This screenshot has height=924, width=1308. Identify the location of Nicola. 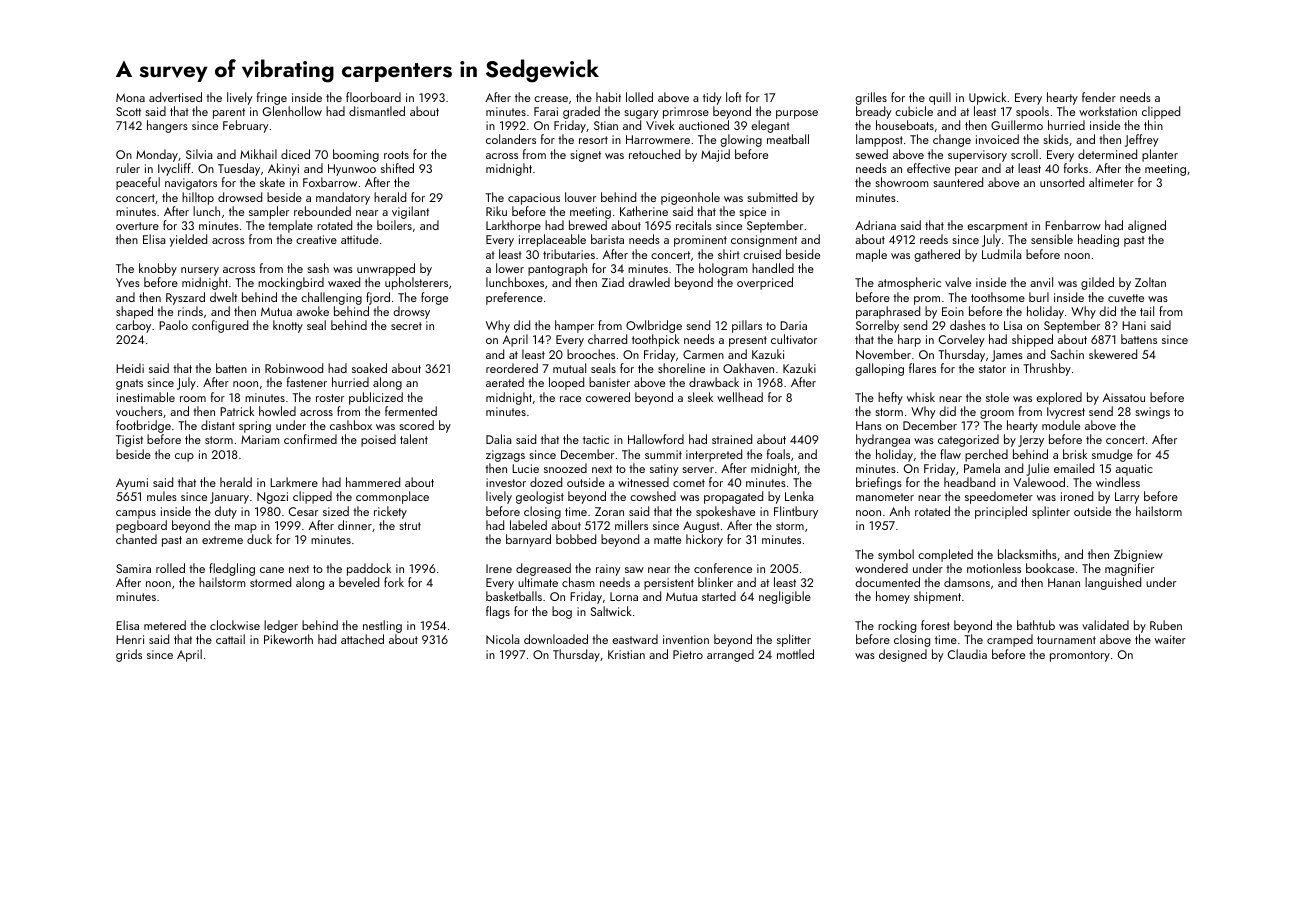
(502, 639).
